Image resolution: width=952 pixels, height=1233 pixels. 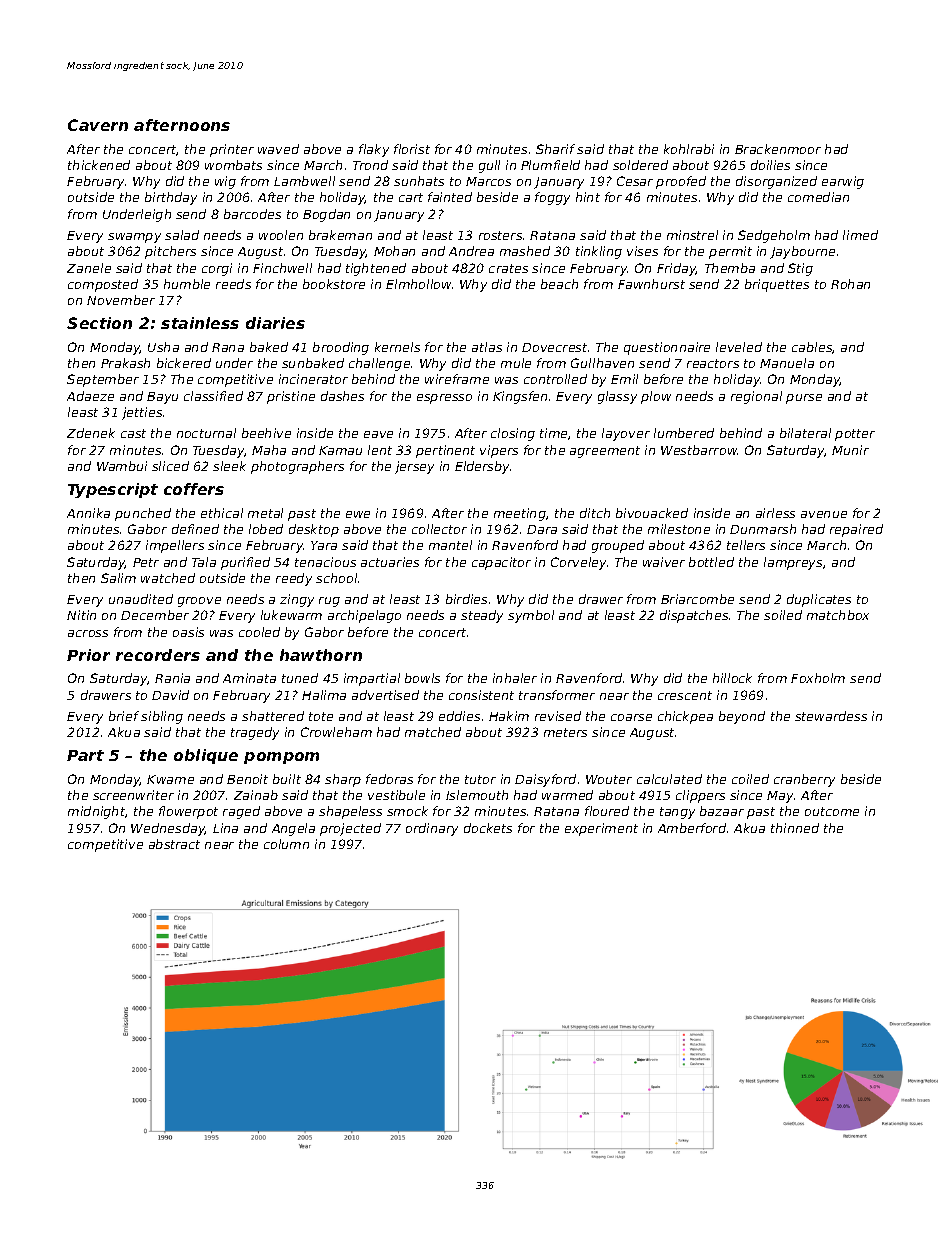 I want to click on Cavern, so click(x=98, y=125).
